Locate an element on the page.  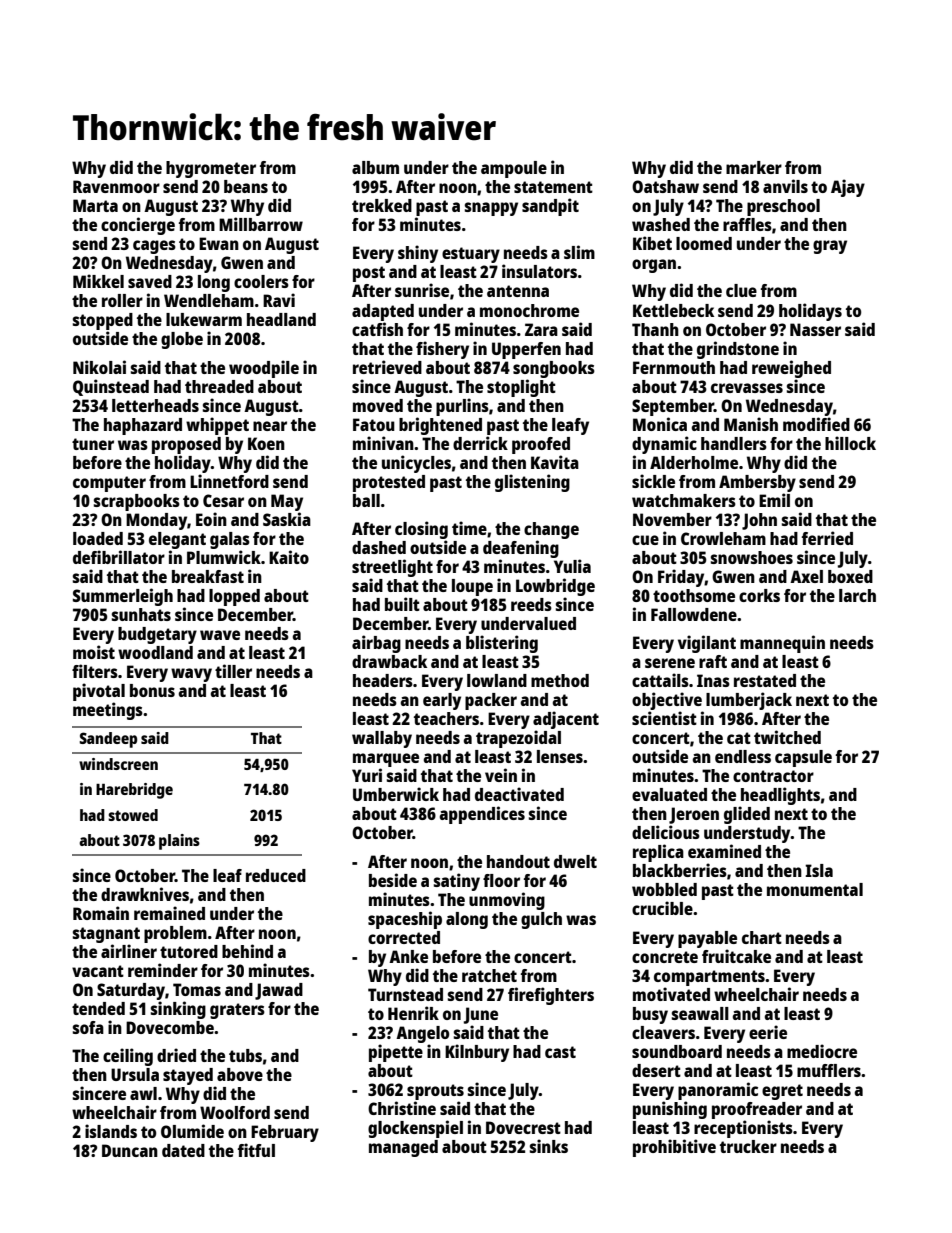
Ravenmoor is located at coordinates (116, 186).
